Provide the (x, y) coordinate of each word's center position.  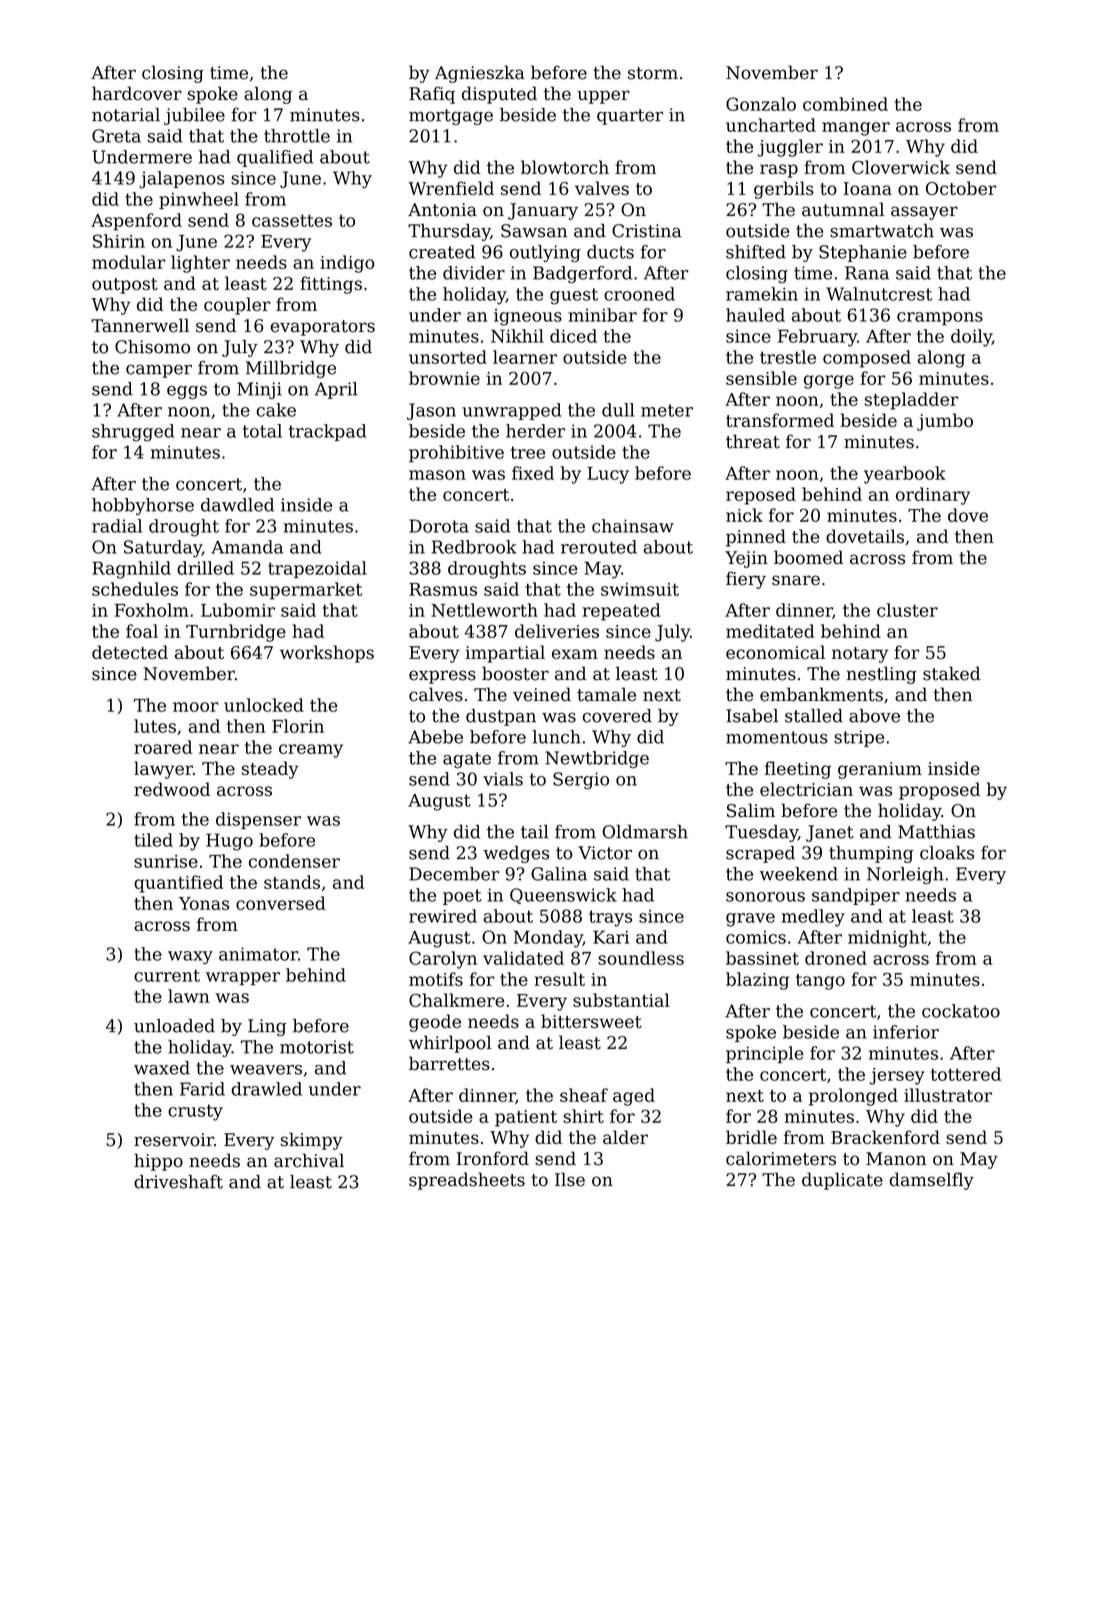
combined (845, 104)
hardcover (137, 93)
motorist (317, 1047)
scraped (760, 854)
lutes (155, 726)
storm (653, 73)
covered (617, 716)
